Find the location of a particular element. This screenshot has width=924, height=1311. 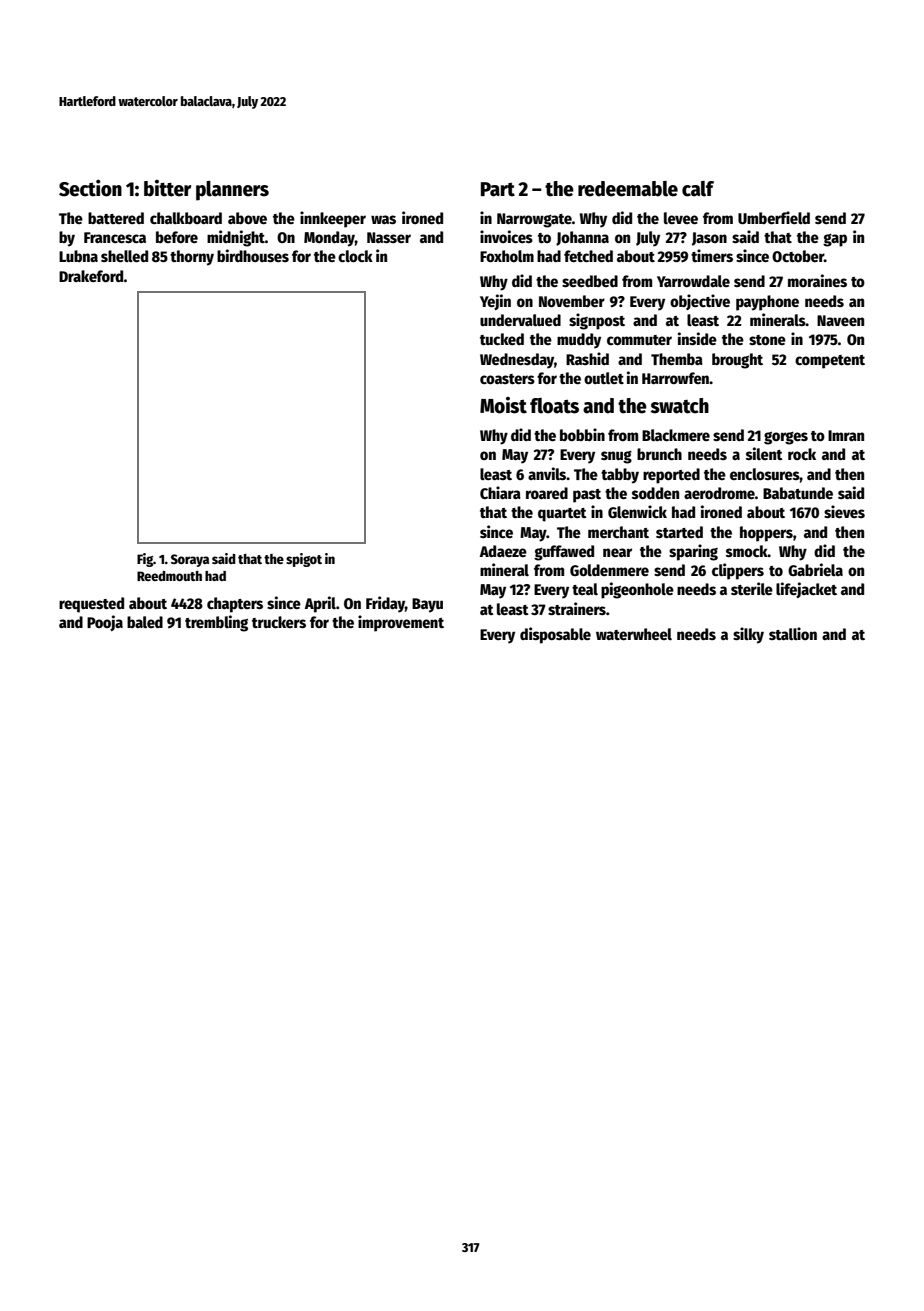

Francesca is located at coordinates (115, 237).
